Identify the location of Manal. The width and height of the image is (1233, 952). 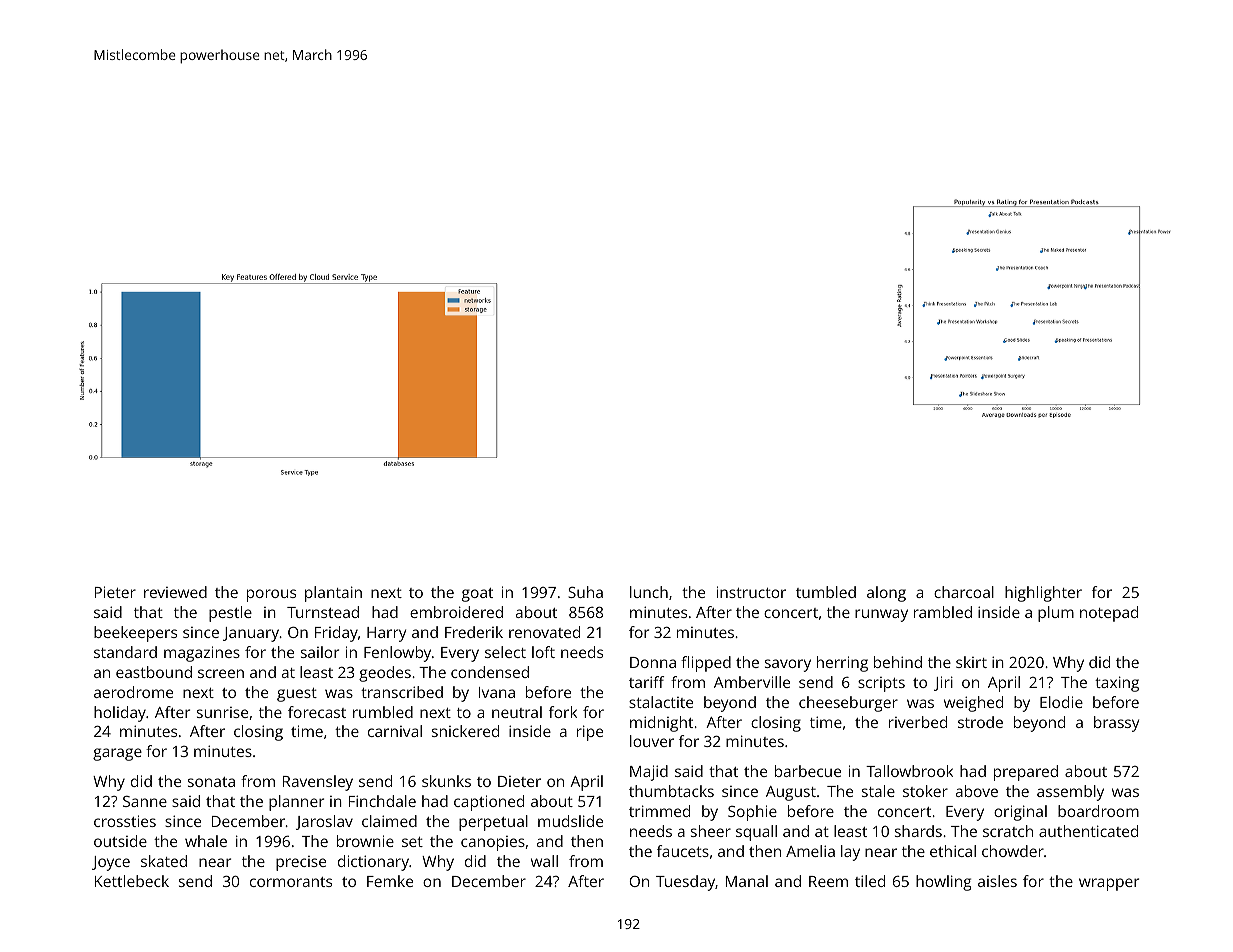
(747, 881).
